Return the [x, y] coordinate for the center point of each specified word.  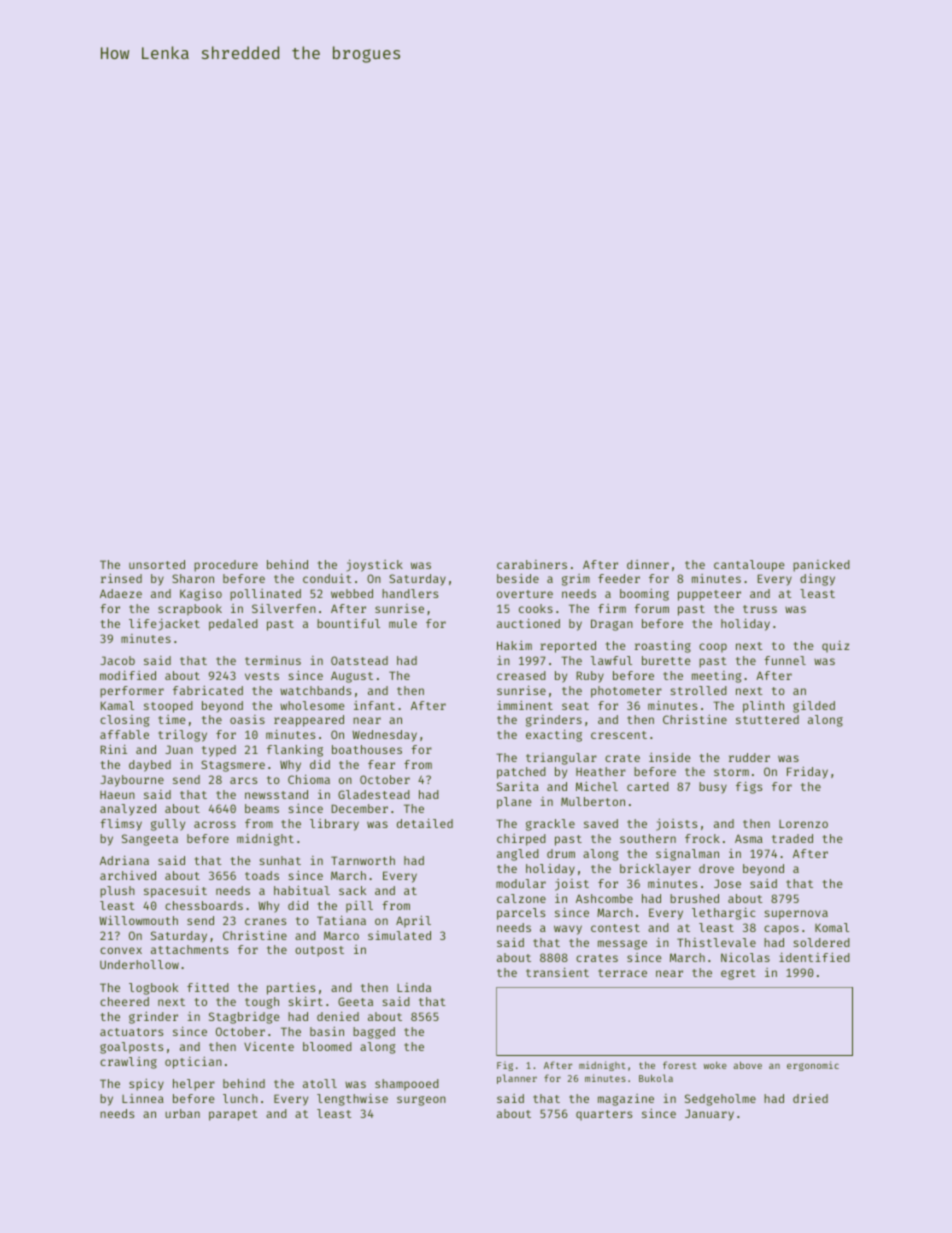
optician [193, 1063]
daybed [150, 766]
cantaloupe [749, 566]
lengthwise [352, 1100]
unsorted [157, 564]
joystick [374, 566]
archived [128, 875]
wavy [568, 930]
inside [670, 757]
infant [374, 705]
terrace [622, 973]
